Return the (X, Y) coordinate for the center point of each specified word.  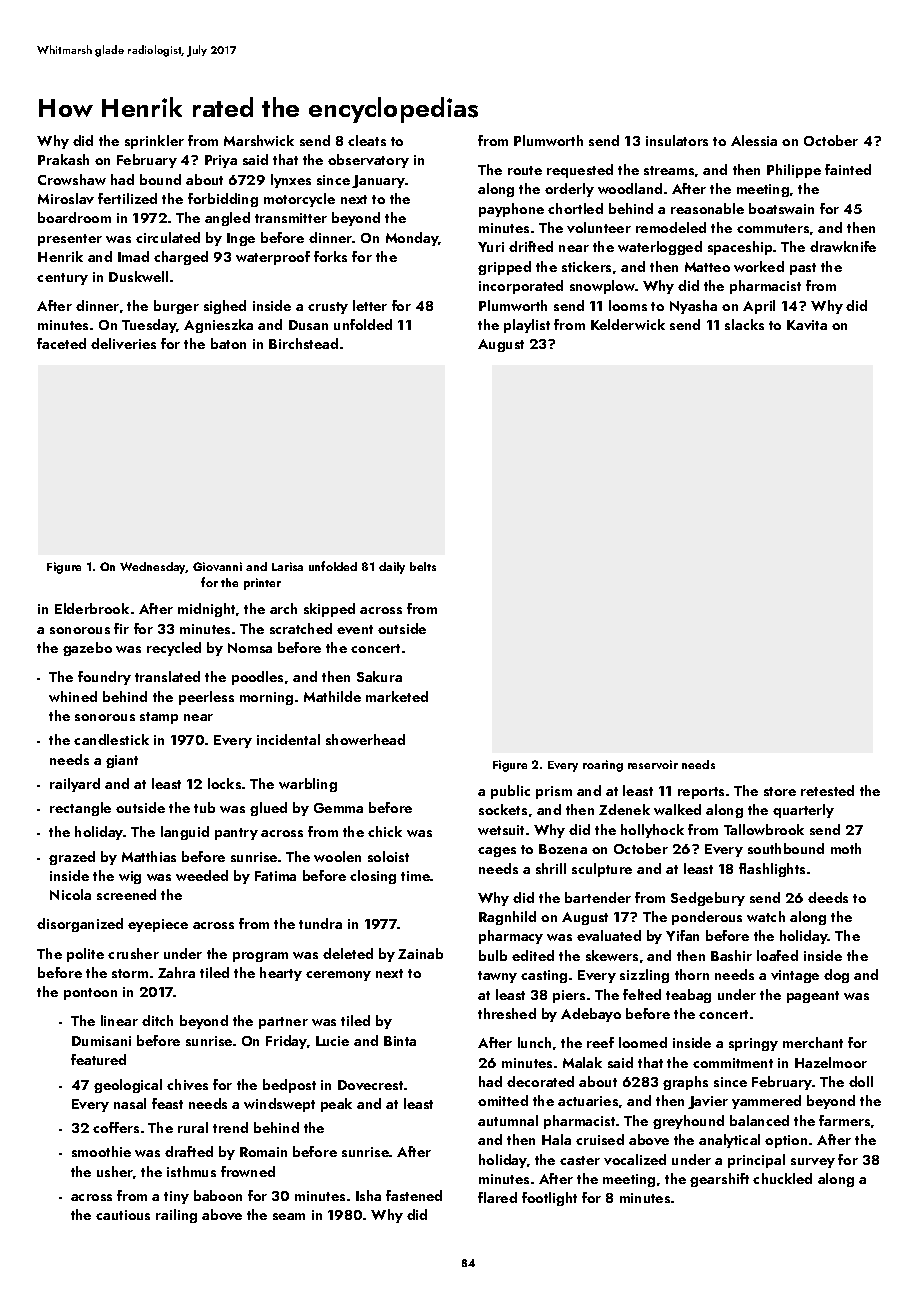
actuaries (588, 1101)
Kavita (807, 325)
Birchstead (303, 343)
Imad (133, 256)
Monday (412, 239)
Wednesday (153, 568)
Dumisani (101, 1041)
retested (827, 790)
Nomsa (250, 648)
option (786, 1141)
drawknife (843, 246)
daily (392, 568)
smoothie (101, 1151)
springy (753, 1044)
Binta (400, 1041)
